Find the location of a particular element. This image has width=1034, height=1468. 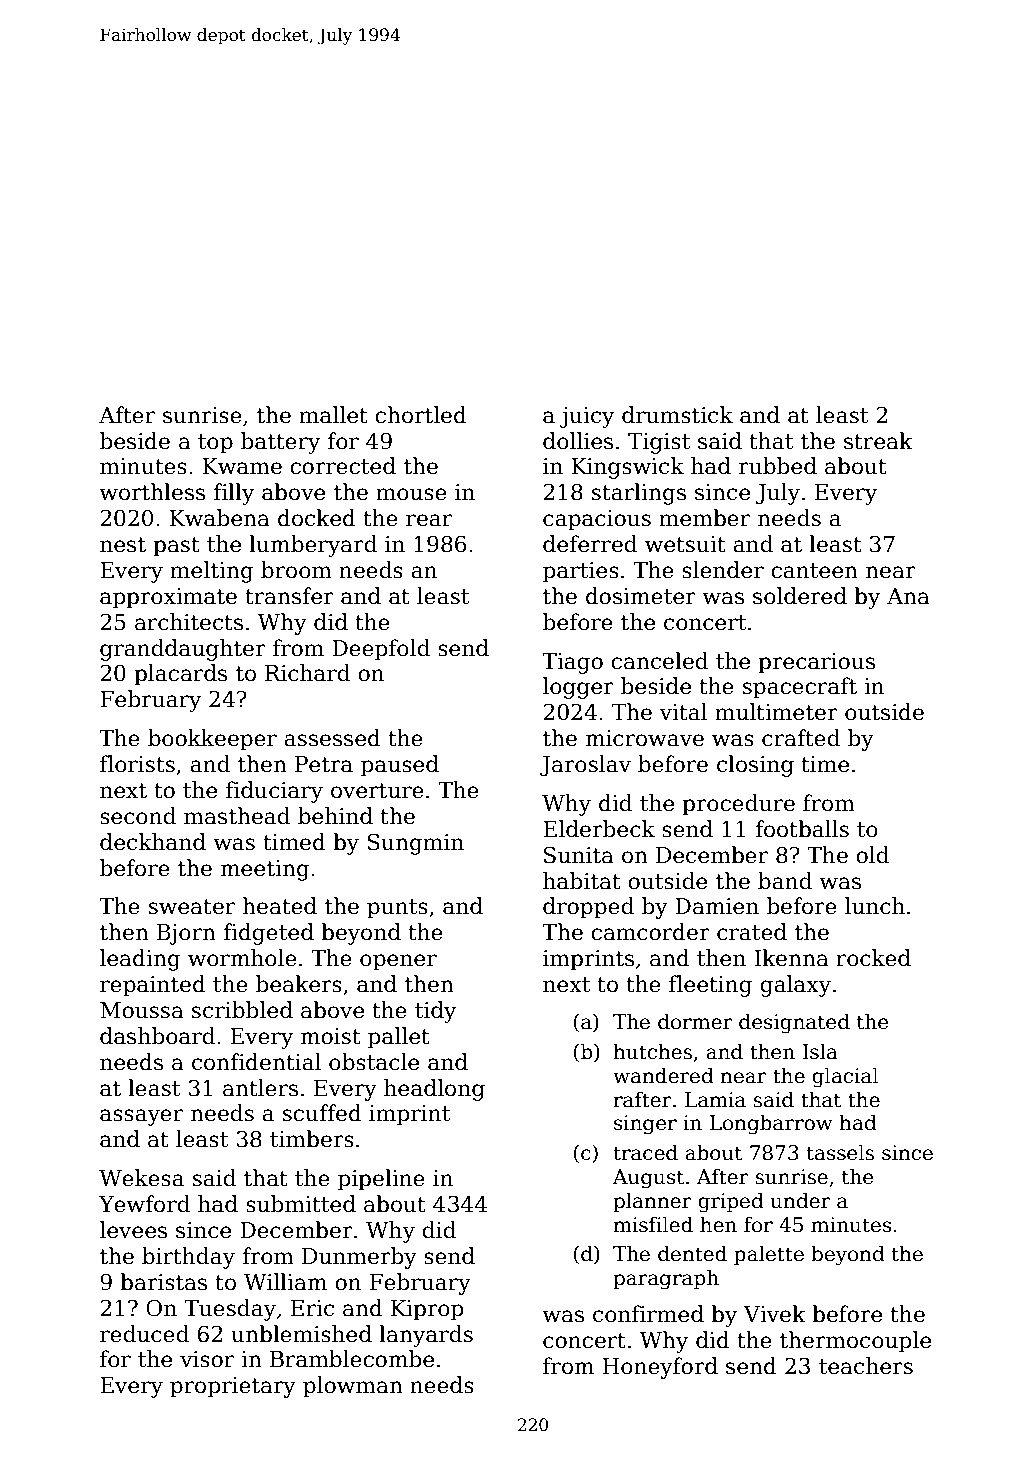

antlers is located at coordinates (260, 1088).
